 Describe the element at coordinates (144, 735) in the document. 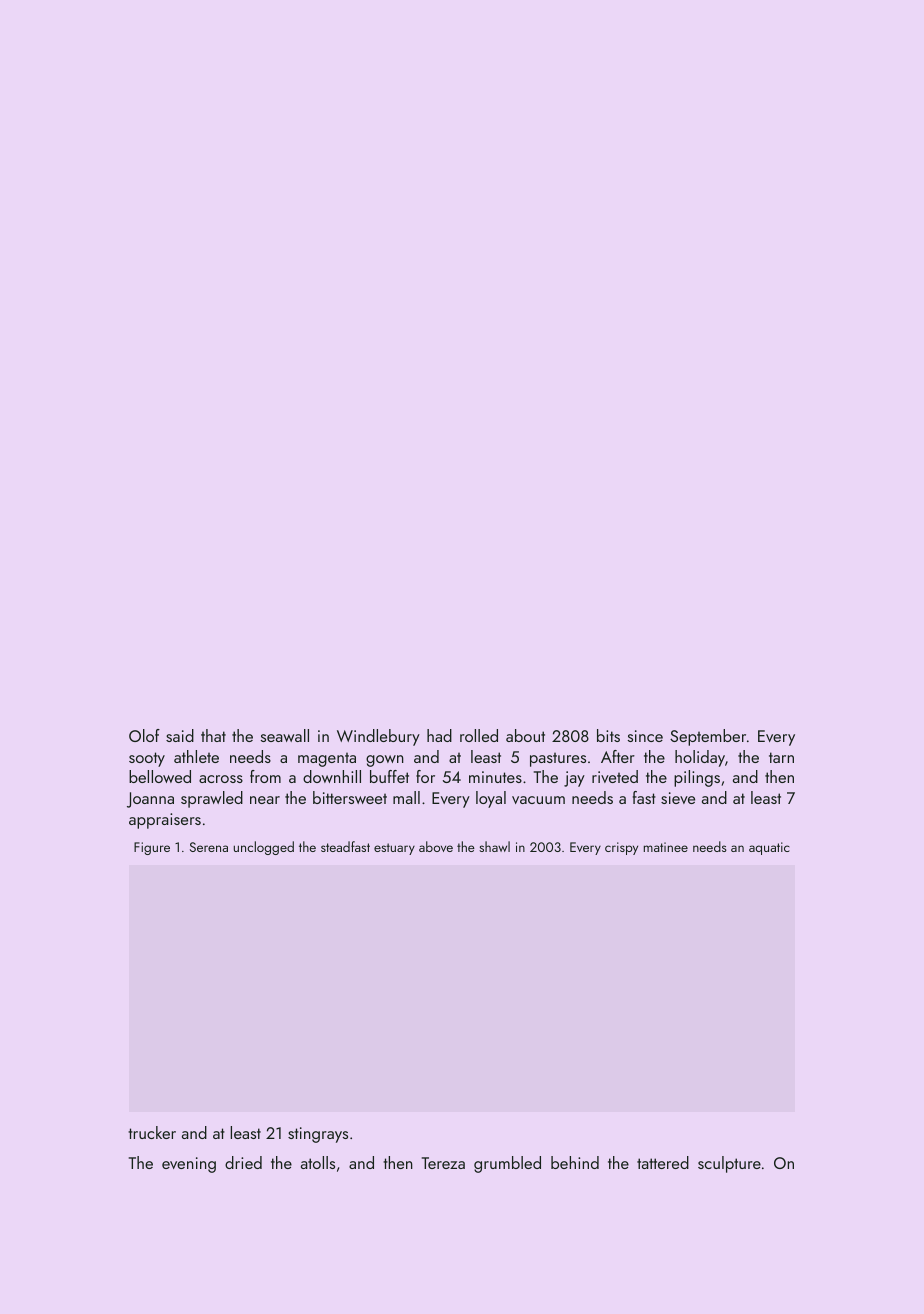

I see `Olof` at that location.
